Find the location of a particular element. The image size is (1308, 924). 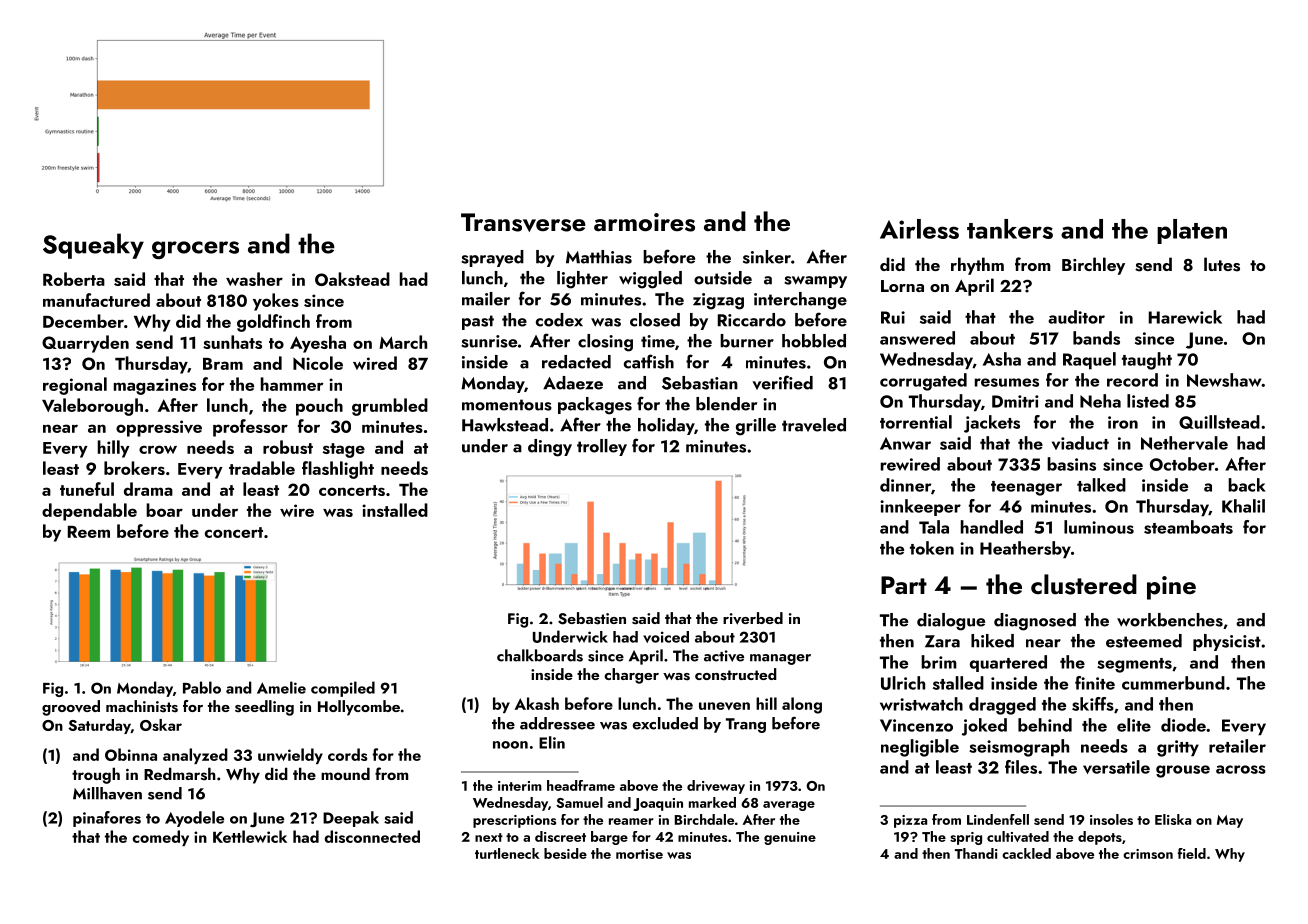

Reem is located at coordinates (89, 532).
